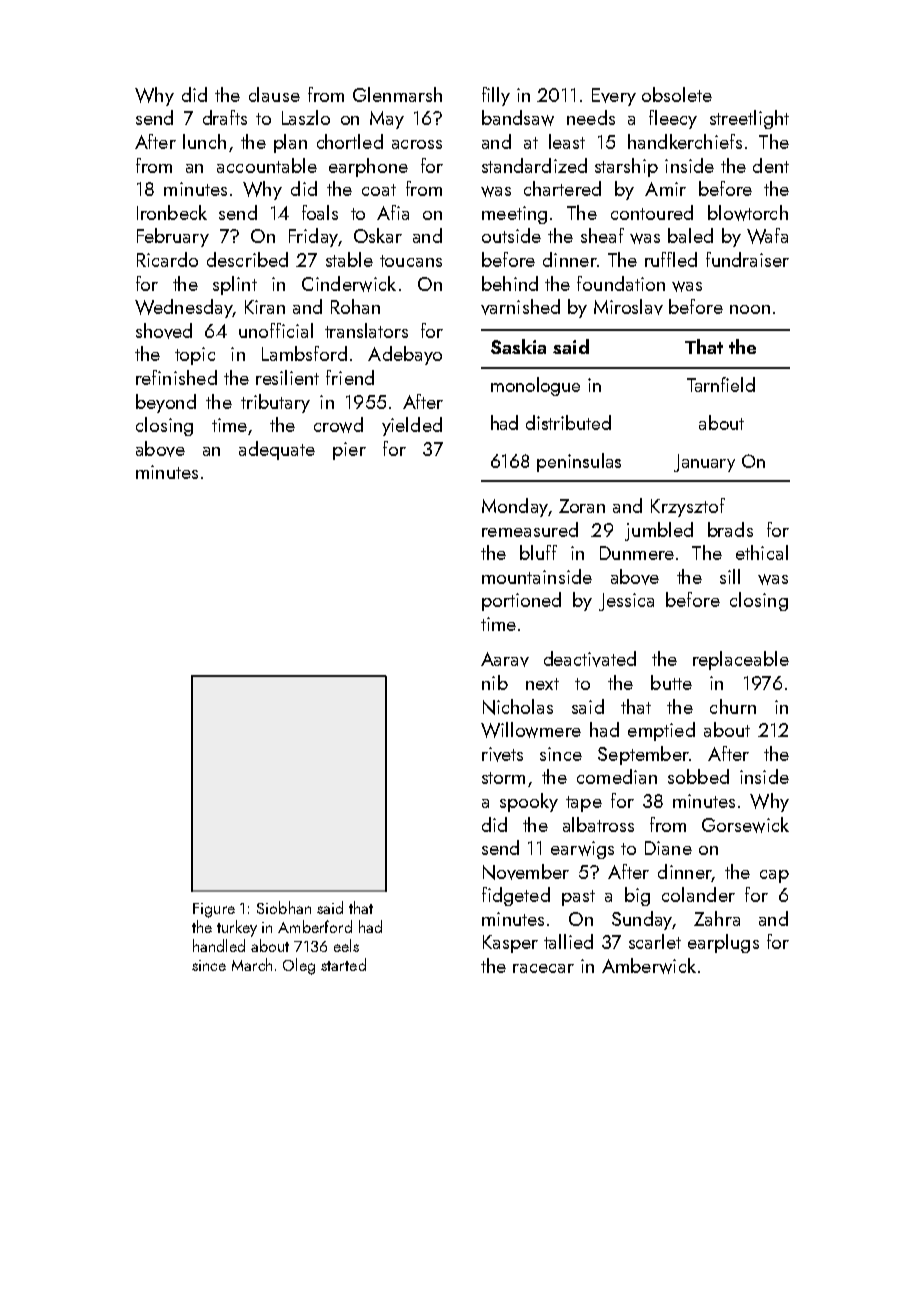 The image size is (924, 1311). Describe the element at coordinates (730, 529) in the page. I see `brads` at that location.
